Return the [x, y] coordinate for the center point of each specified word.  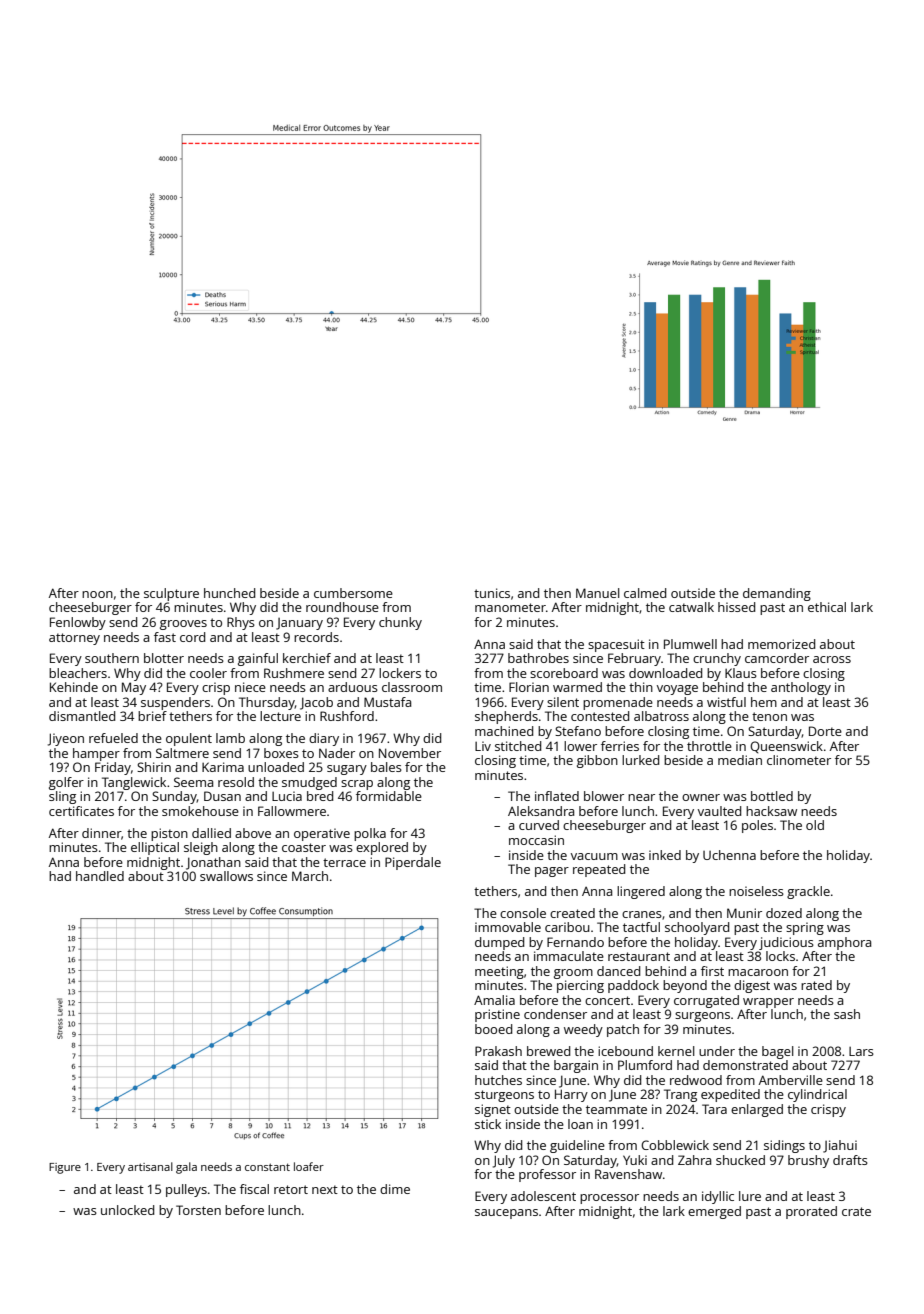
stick [488, 1124]
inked [665, 855]
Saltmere [182, 753]
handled [100, 876]
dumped [499, 943]
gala [186, 1168]
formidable [389, 796]
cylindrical [817, 1095]
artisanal [150, 1166]
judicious [786, 943]
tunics [492, 593]
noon [97, 594]
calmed [645, 593]
